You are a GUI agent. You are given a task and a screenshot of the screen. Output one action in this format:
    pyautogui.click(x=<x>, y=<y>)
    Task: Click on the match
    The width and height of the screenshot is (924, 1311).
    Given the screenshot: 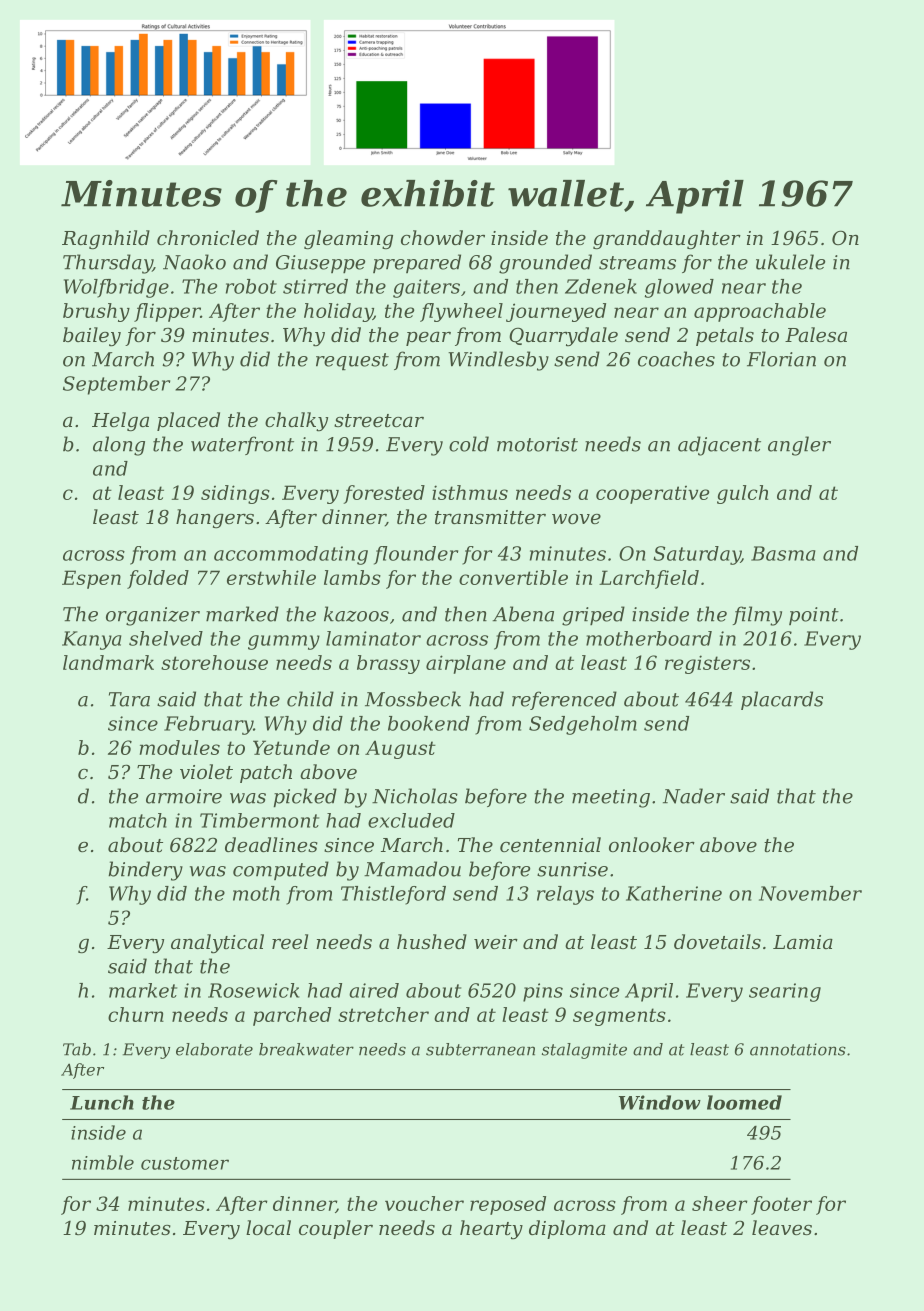 What is the action you would take?
    pyautogui.click(x=138, y=820)
